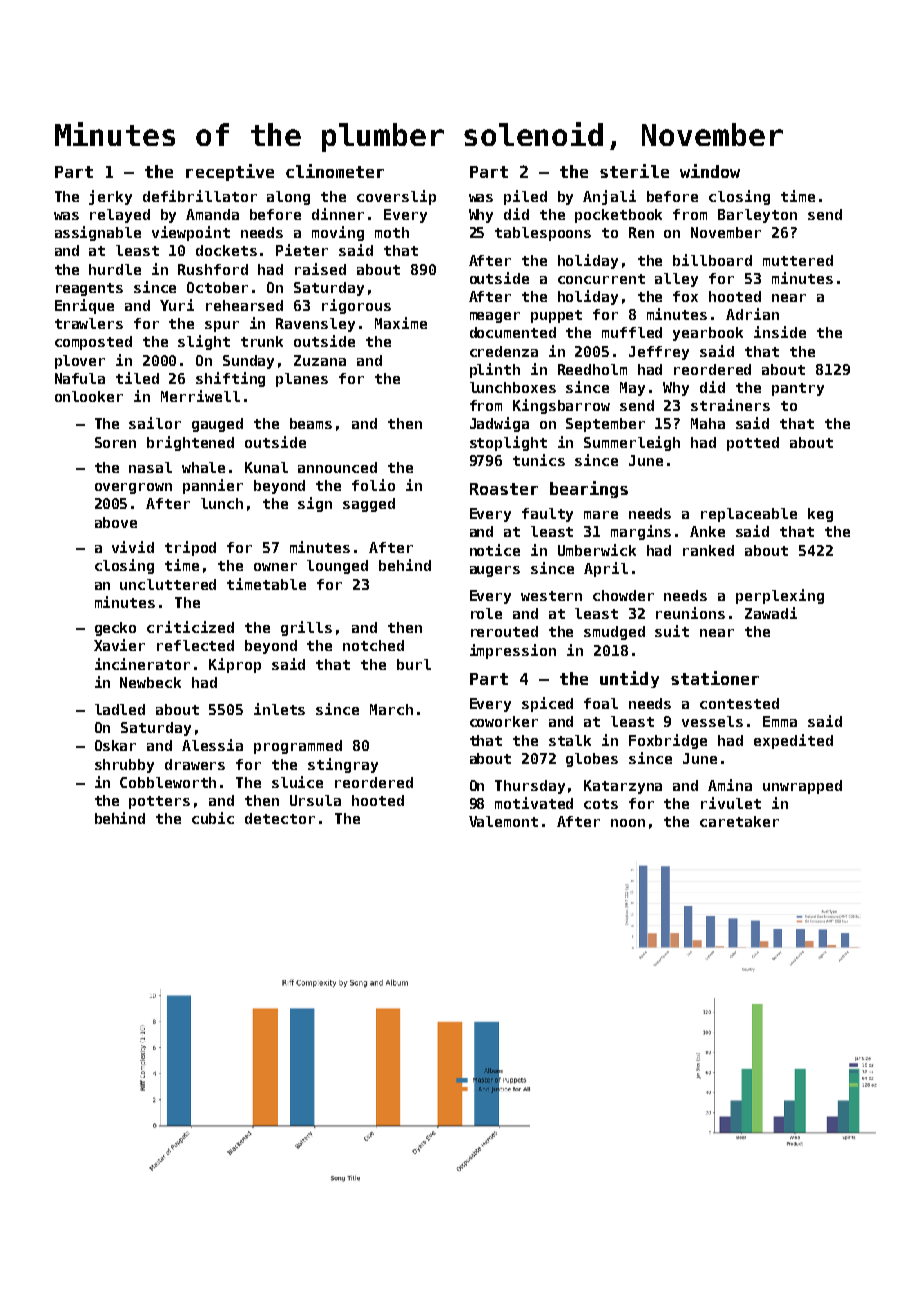 The image size is (908, 1316). What do you see at coordinates (213, 818) in the page?
I see `cubic` at bounding box center [213, 818].
